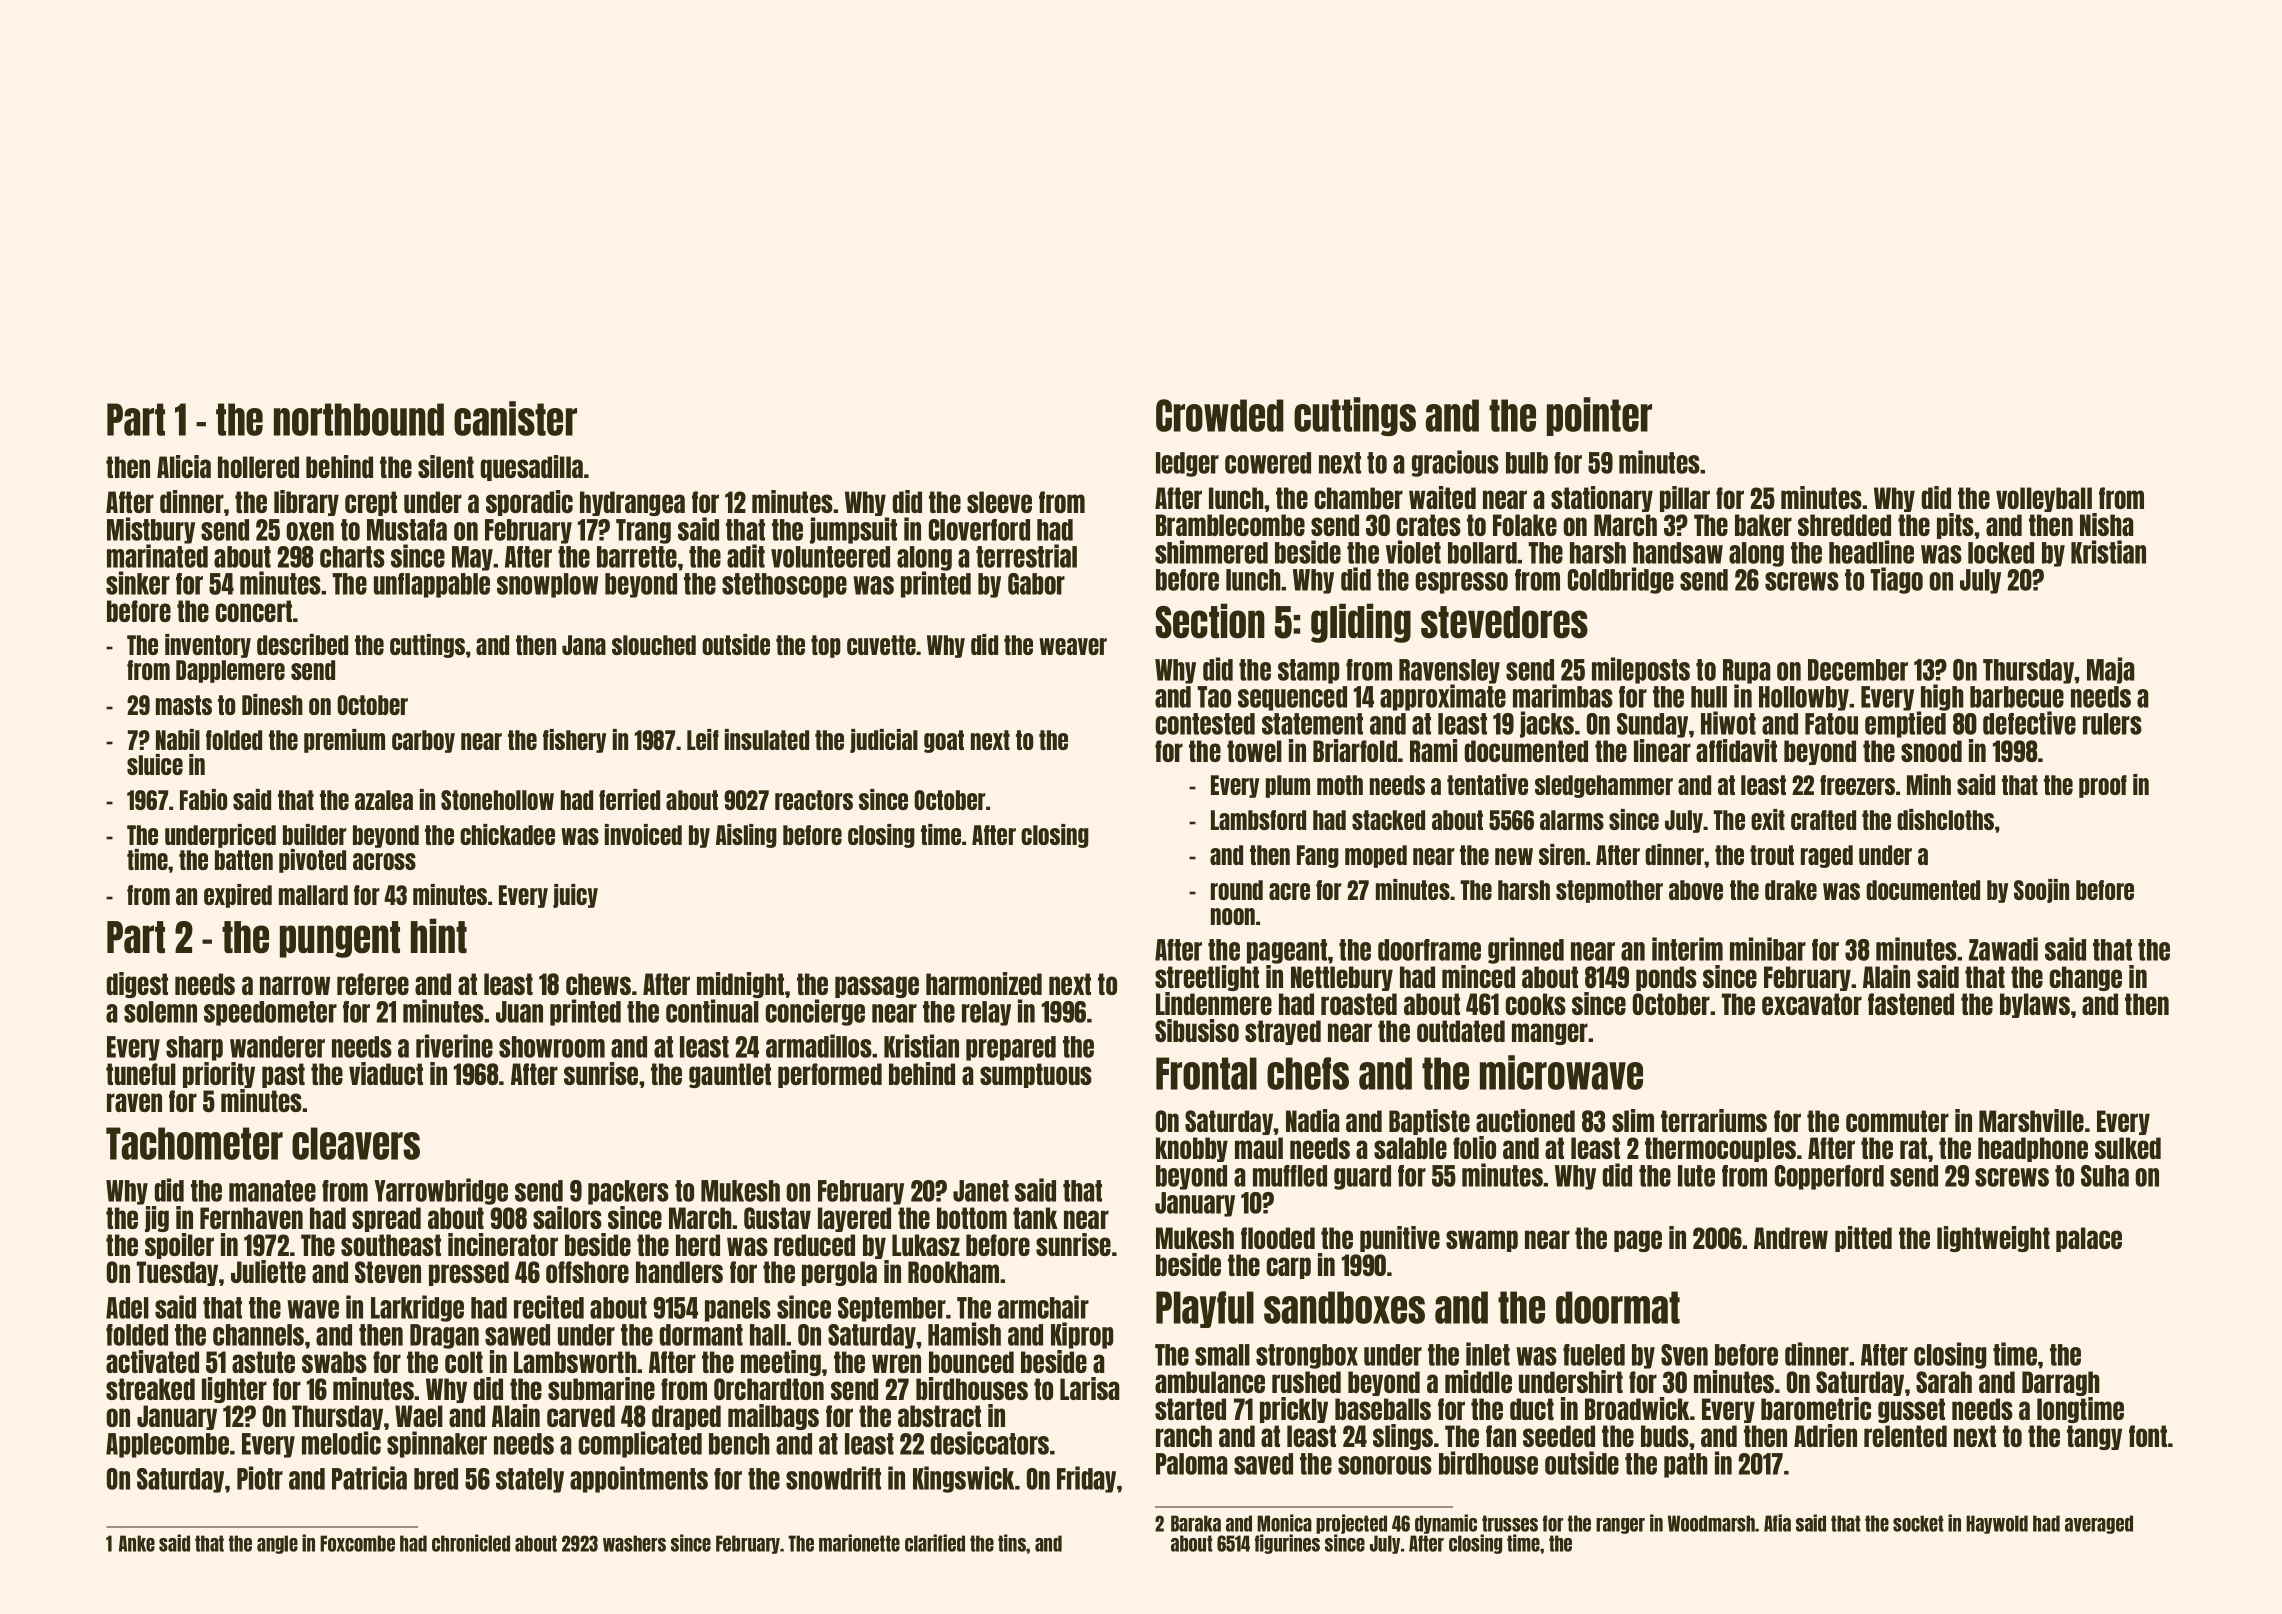 This screenshot has width=2282, height=1614. Describe the element at coordinates (632, 503) in the screenshot. I see `hydrangea` at that location.
